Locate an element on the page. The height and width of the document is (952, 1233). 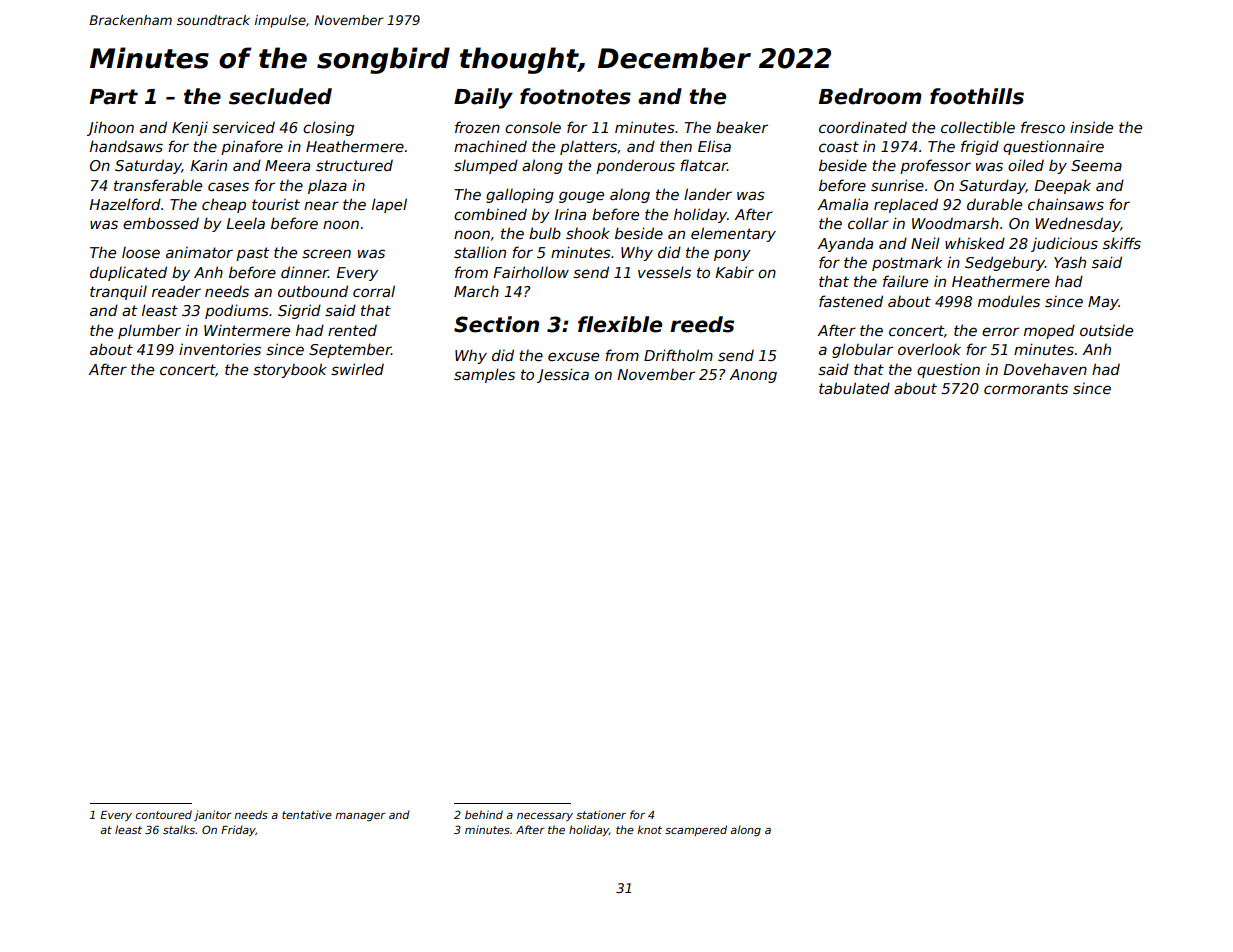
platters is located at coordinates (588, 148).
